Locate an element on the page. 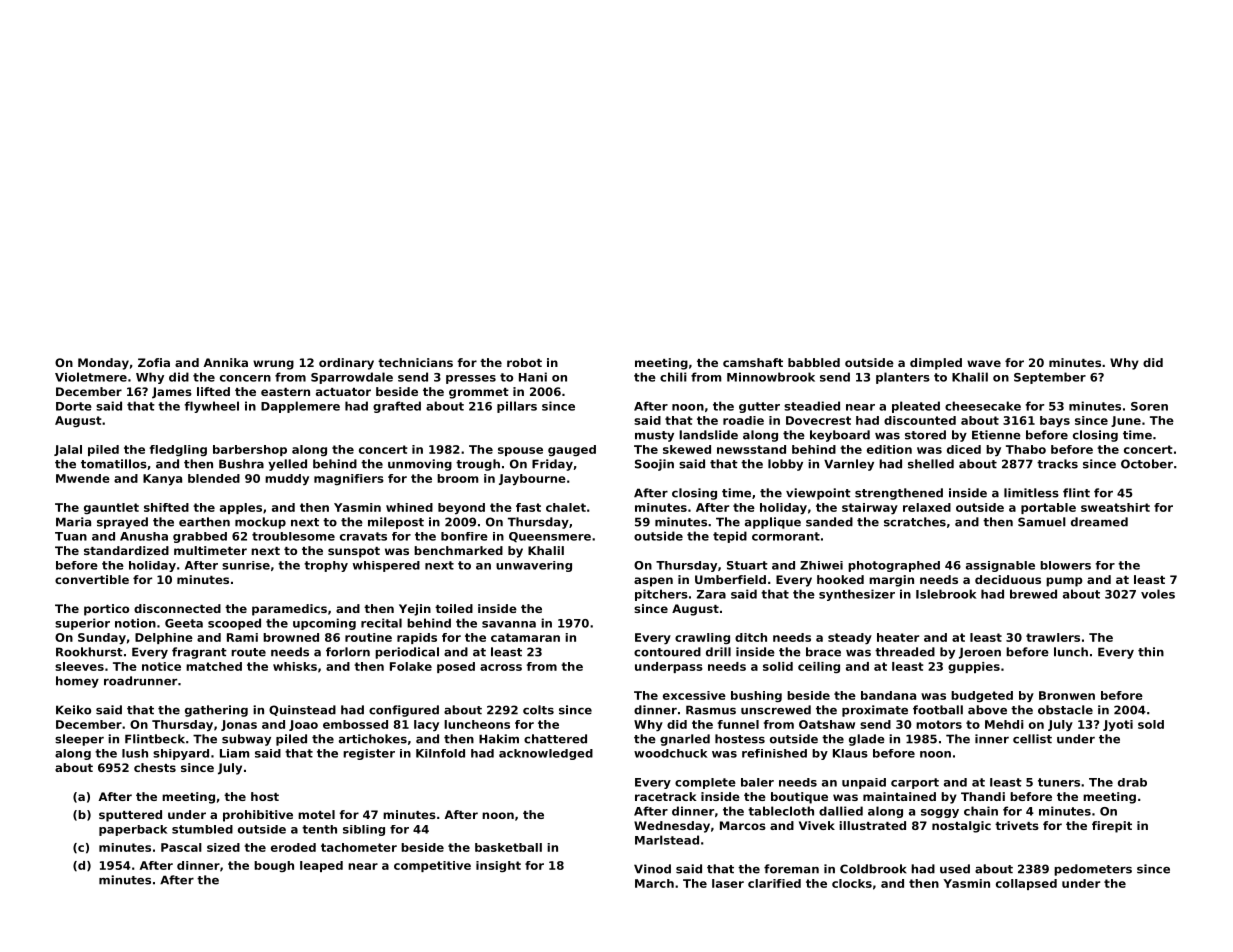 The height and width of the image is (952, 1233). sleeves is located at coordinates (79, 666).
